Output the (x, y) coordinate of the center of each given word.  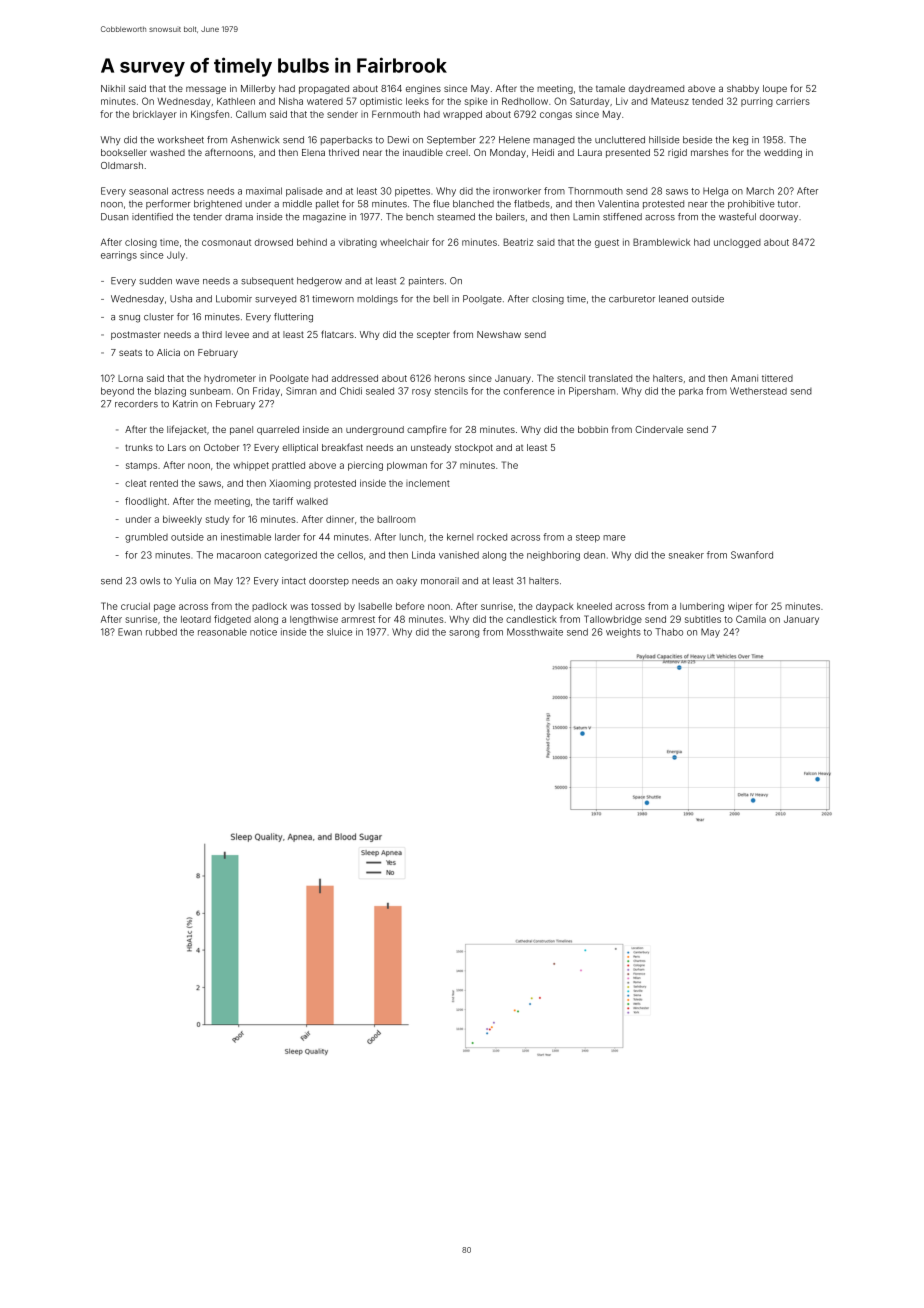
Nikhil (113, 88)
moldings (377, 300)
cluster (159, 317)
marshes (709, 152)
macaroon (239, 556)
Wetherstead (758, 391)
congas (556, 116)
